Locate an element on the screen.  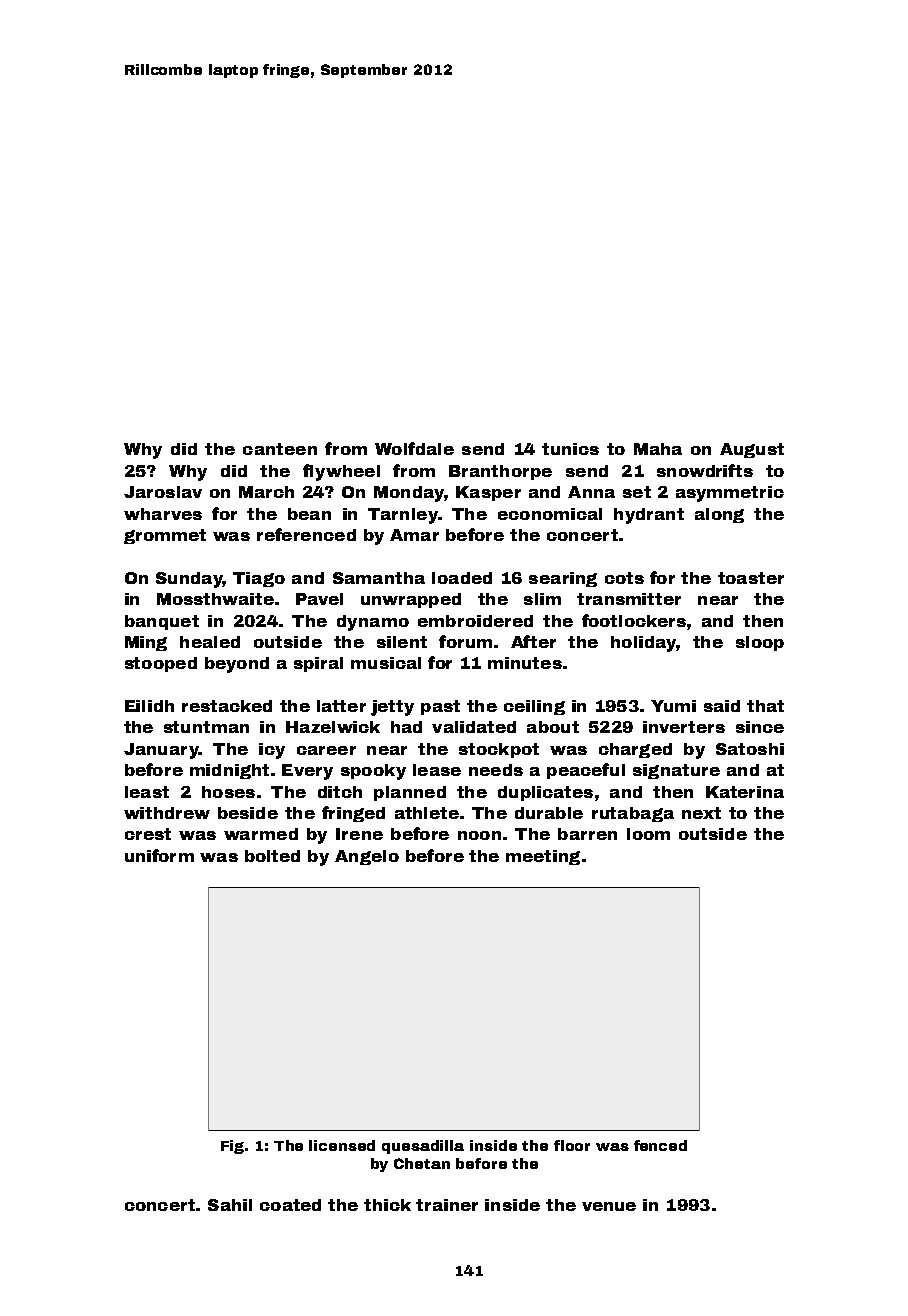
loom is located at coordinates (648, 834).
